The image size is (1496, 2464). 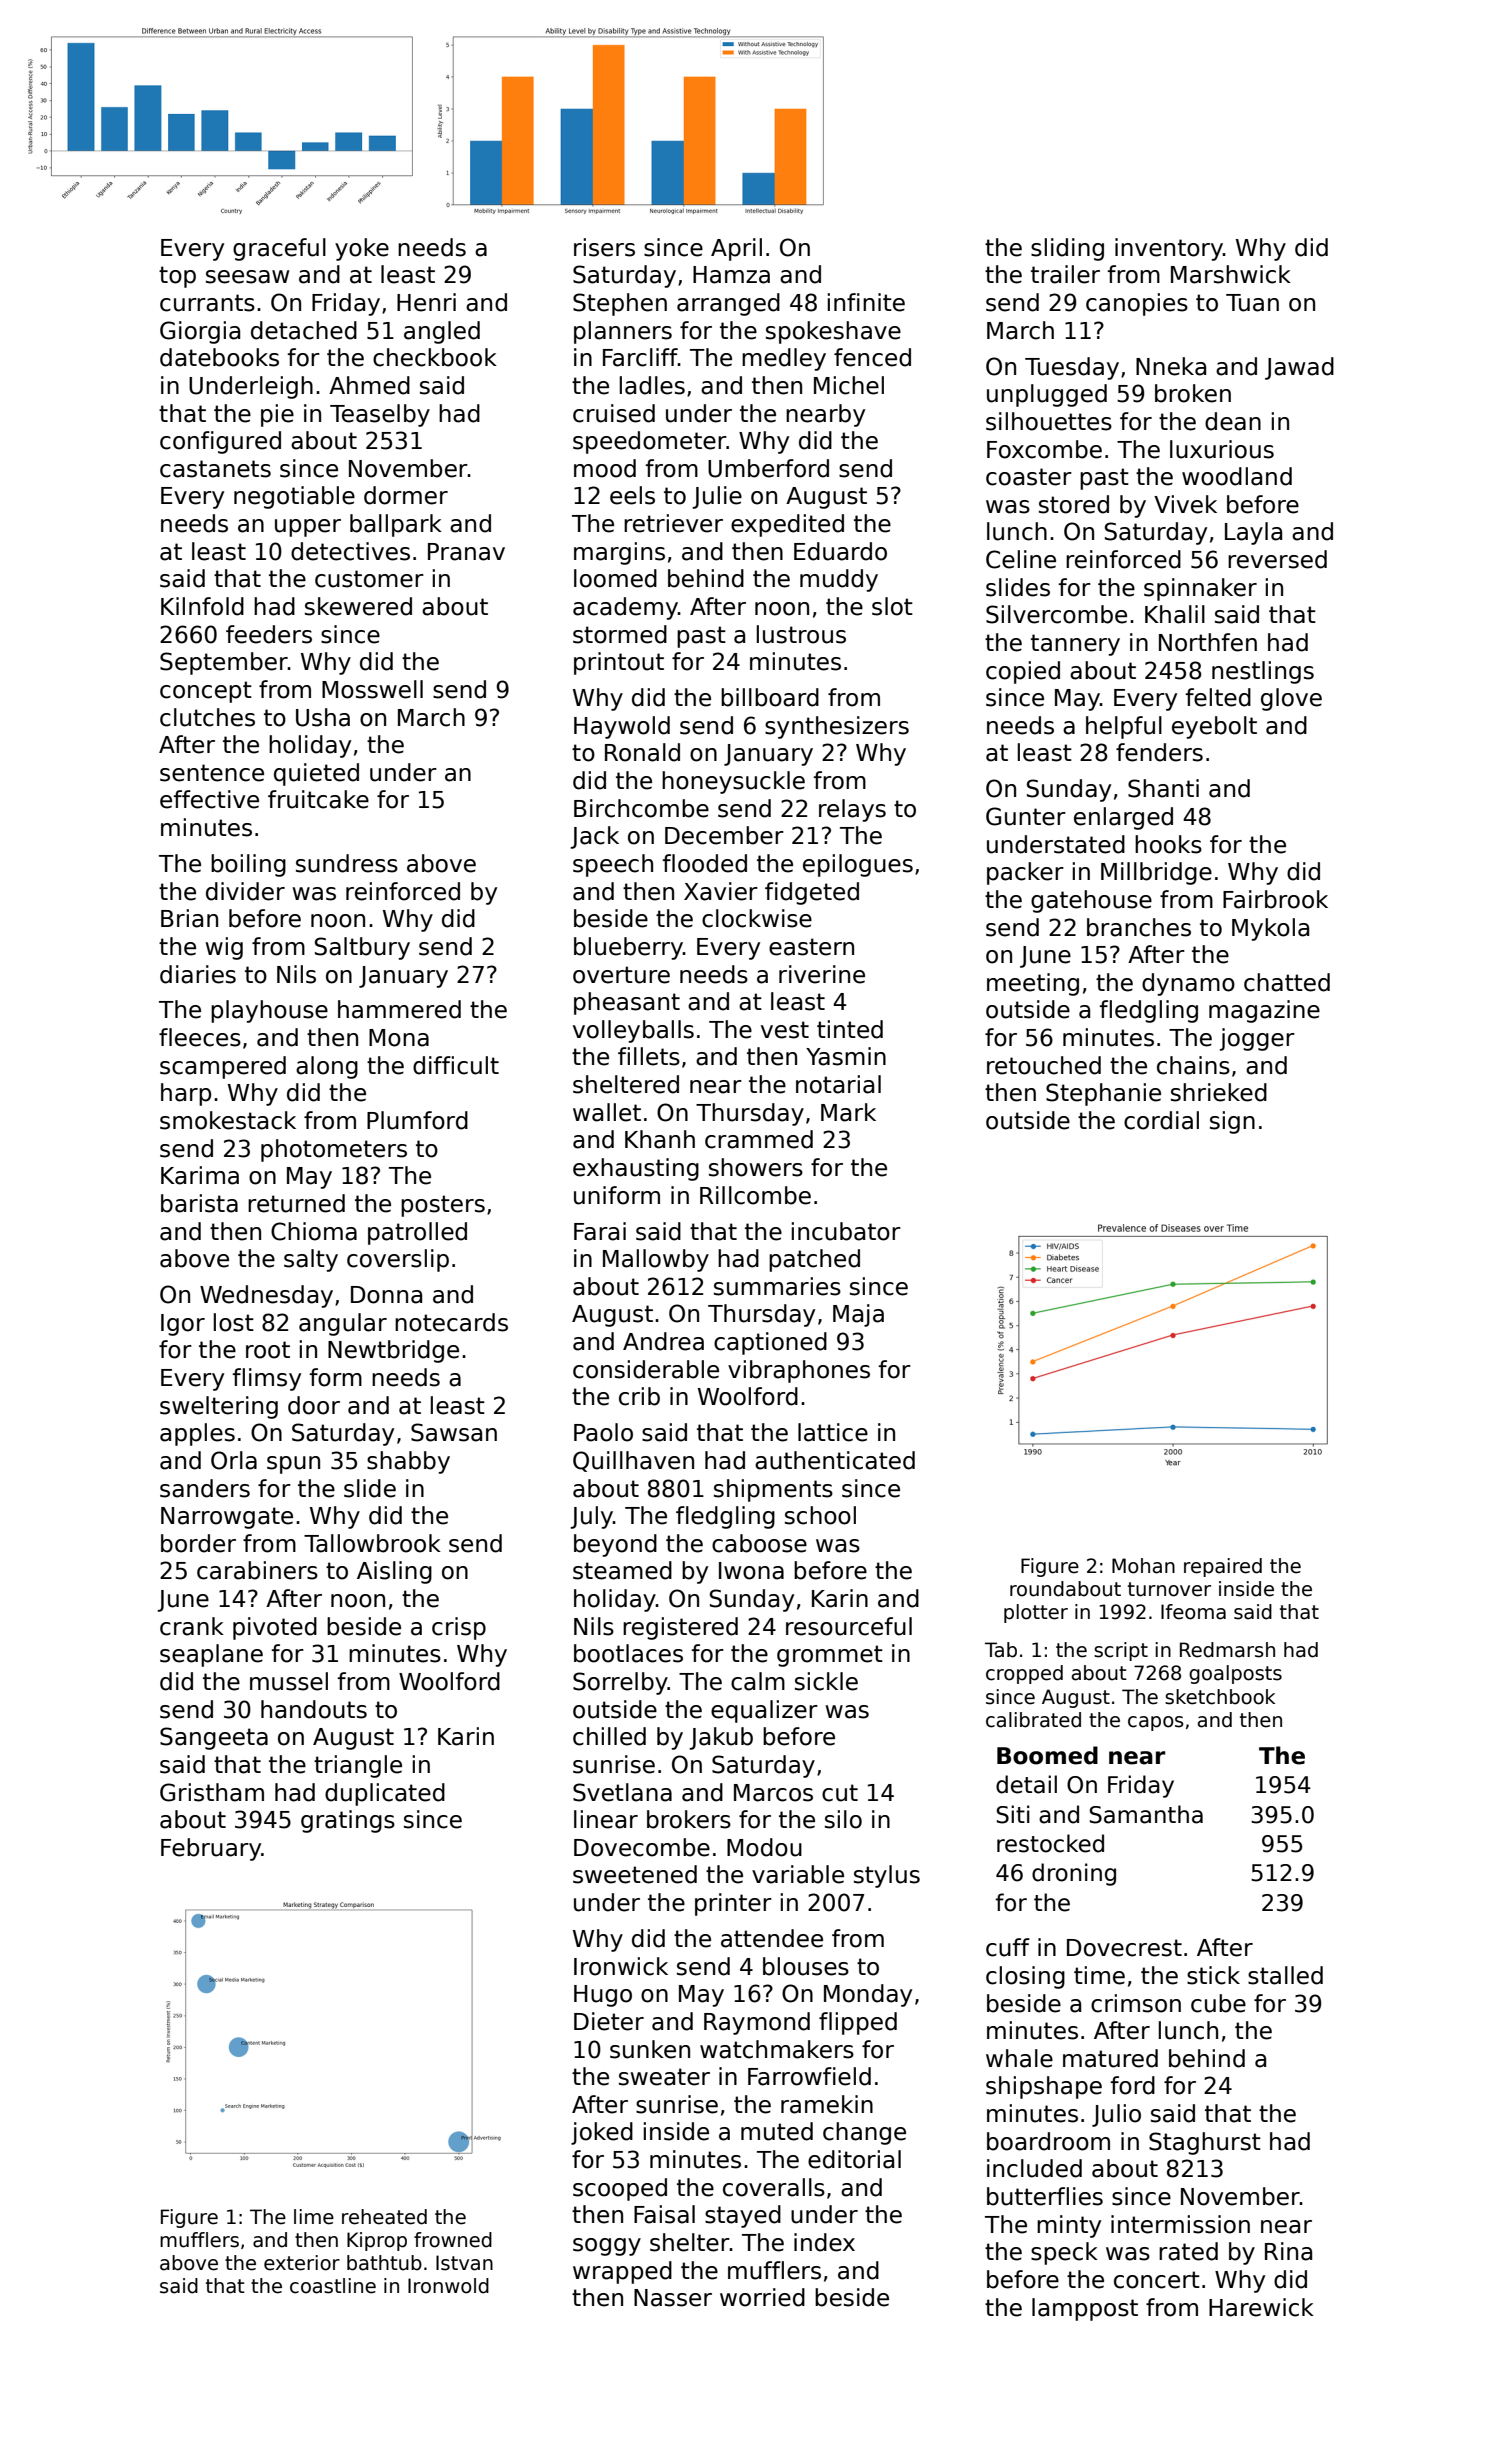 I want to click on calm, so click(x=758, y=1681).
